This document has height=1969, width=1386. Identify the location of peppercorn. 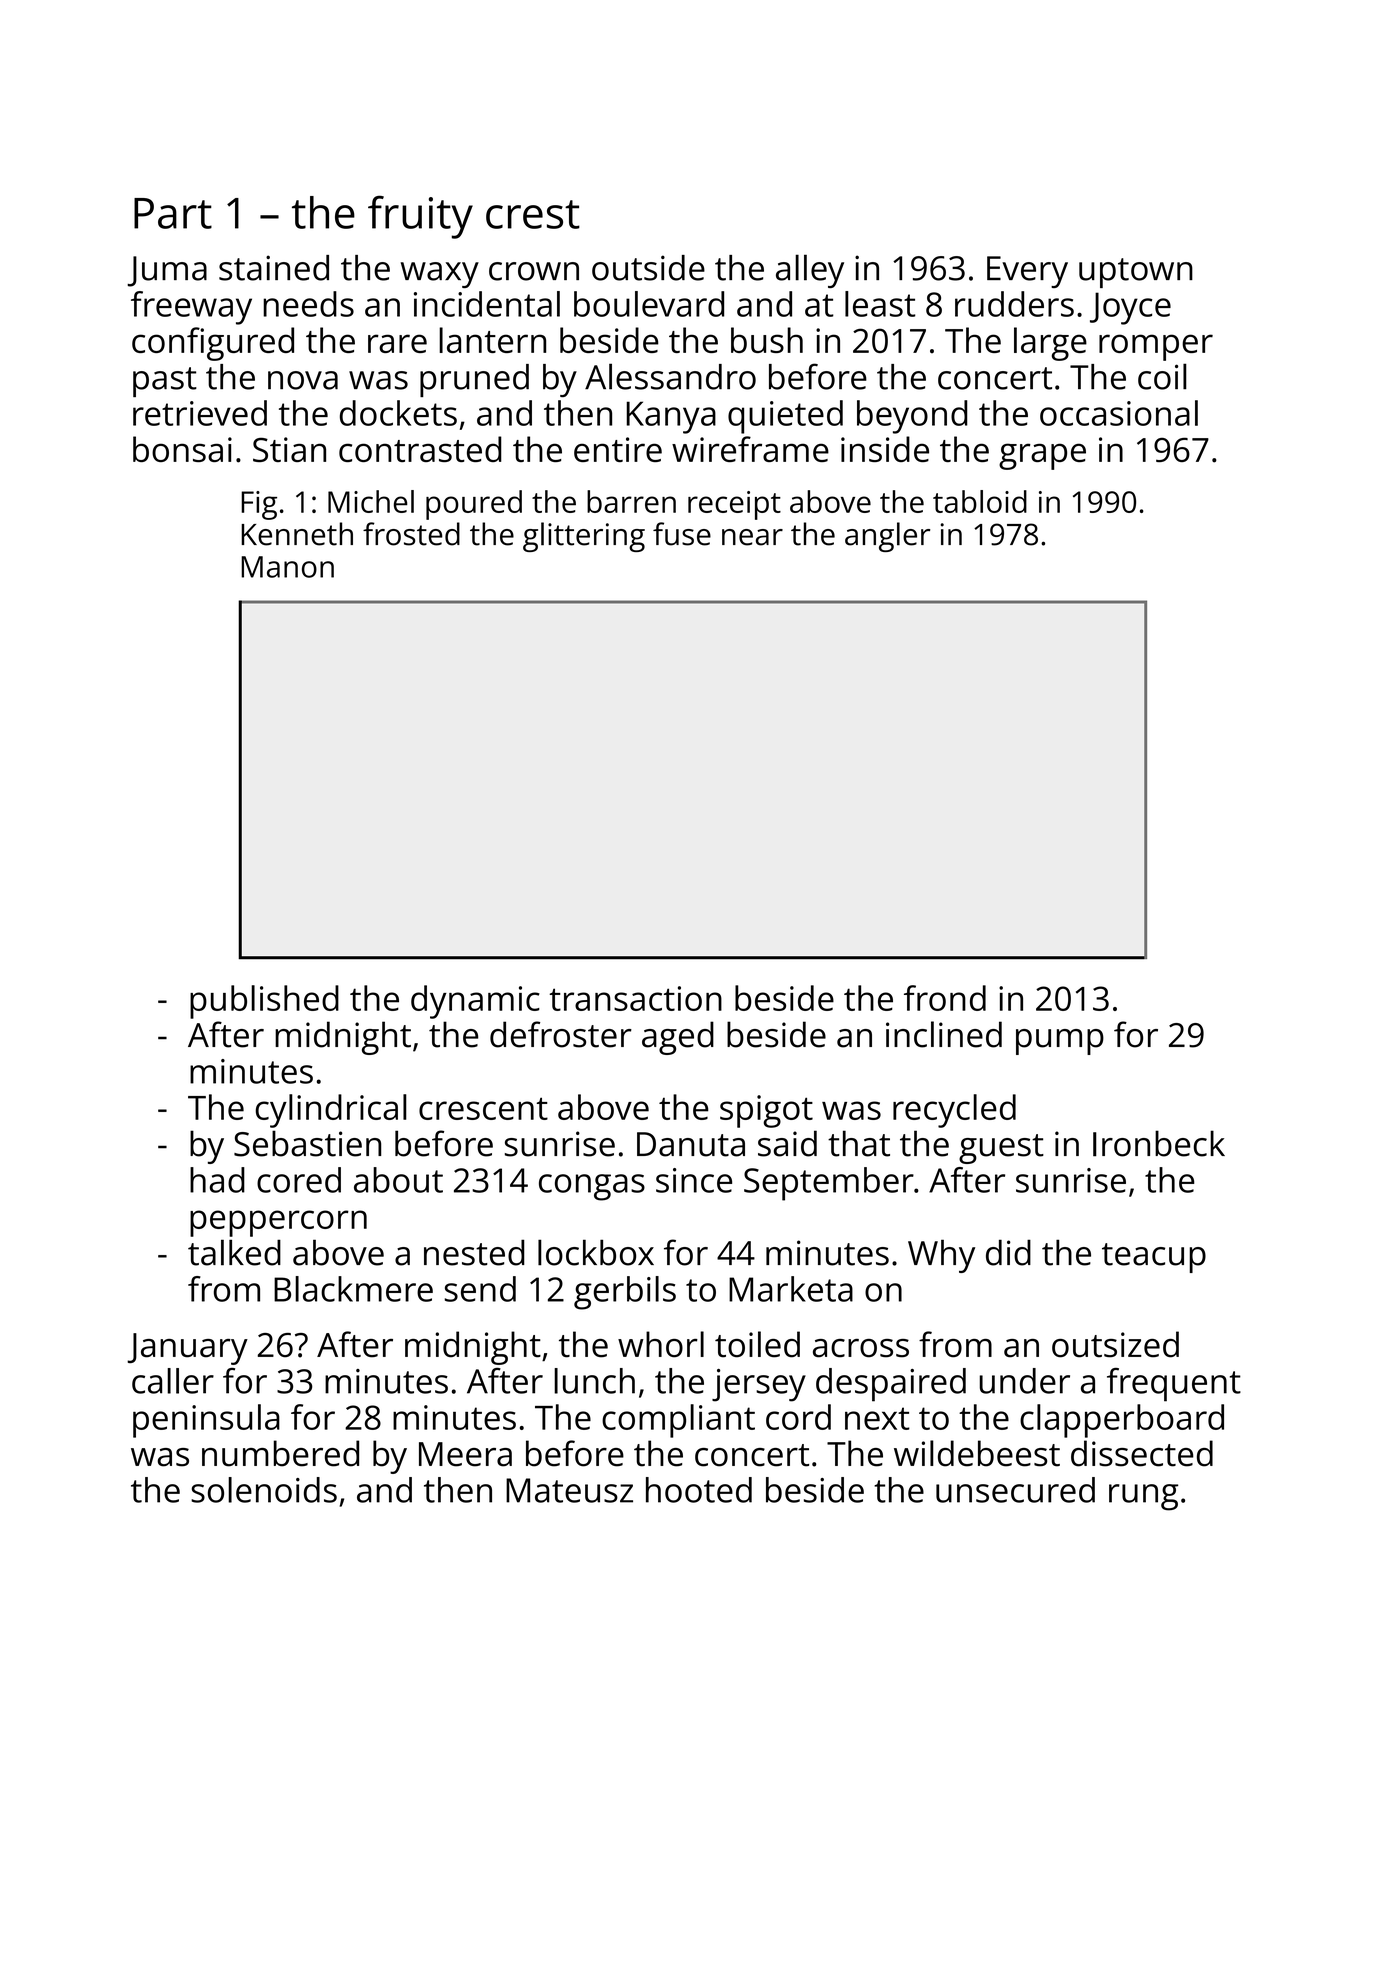
(278, 1223).
